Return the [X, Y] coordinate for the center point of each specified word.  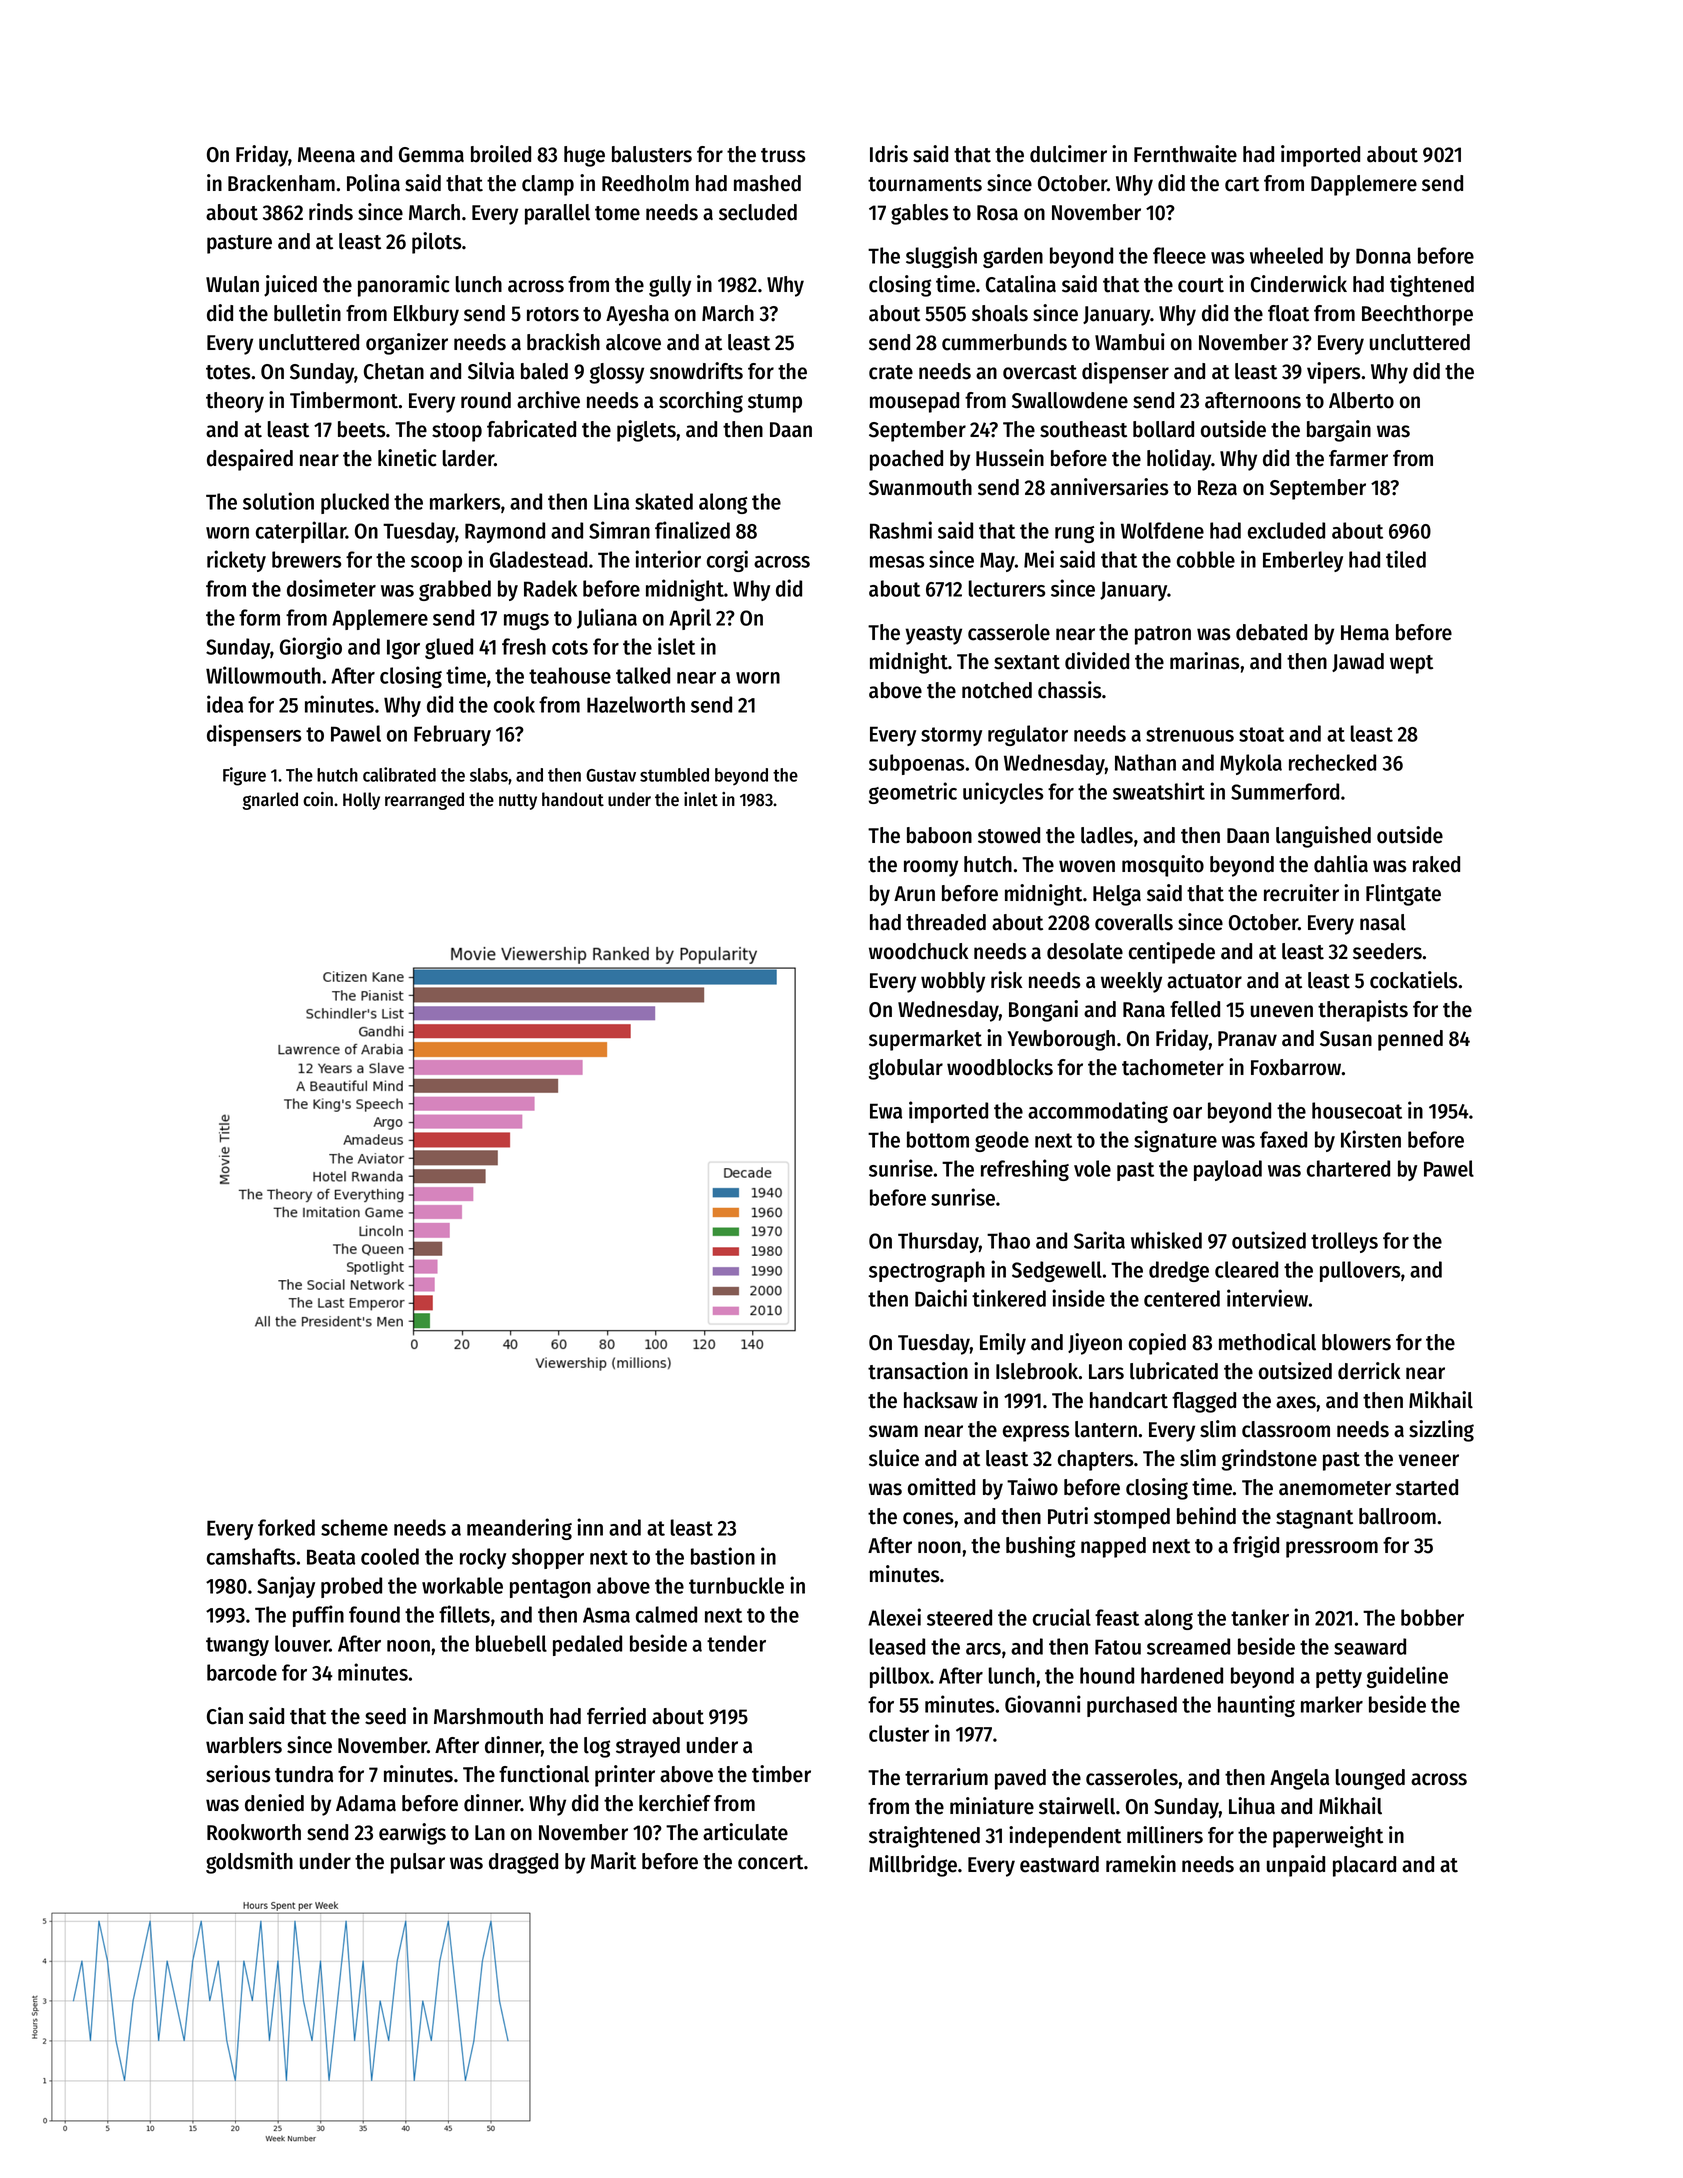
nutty [518, 802]
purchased [1132, 1706]
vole [1092, 1168]
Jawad [1358, 662]
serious [238, 1774]
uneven [1282, 1011]
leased [897, 1646]
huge [584, 156]
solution [278, 501]
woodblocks [1000, 1067]
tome [617, 213]
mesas [897, 562]
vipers [1334, 373]
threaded [946, 922]
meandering [519, 1529]
